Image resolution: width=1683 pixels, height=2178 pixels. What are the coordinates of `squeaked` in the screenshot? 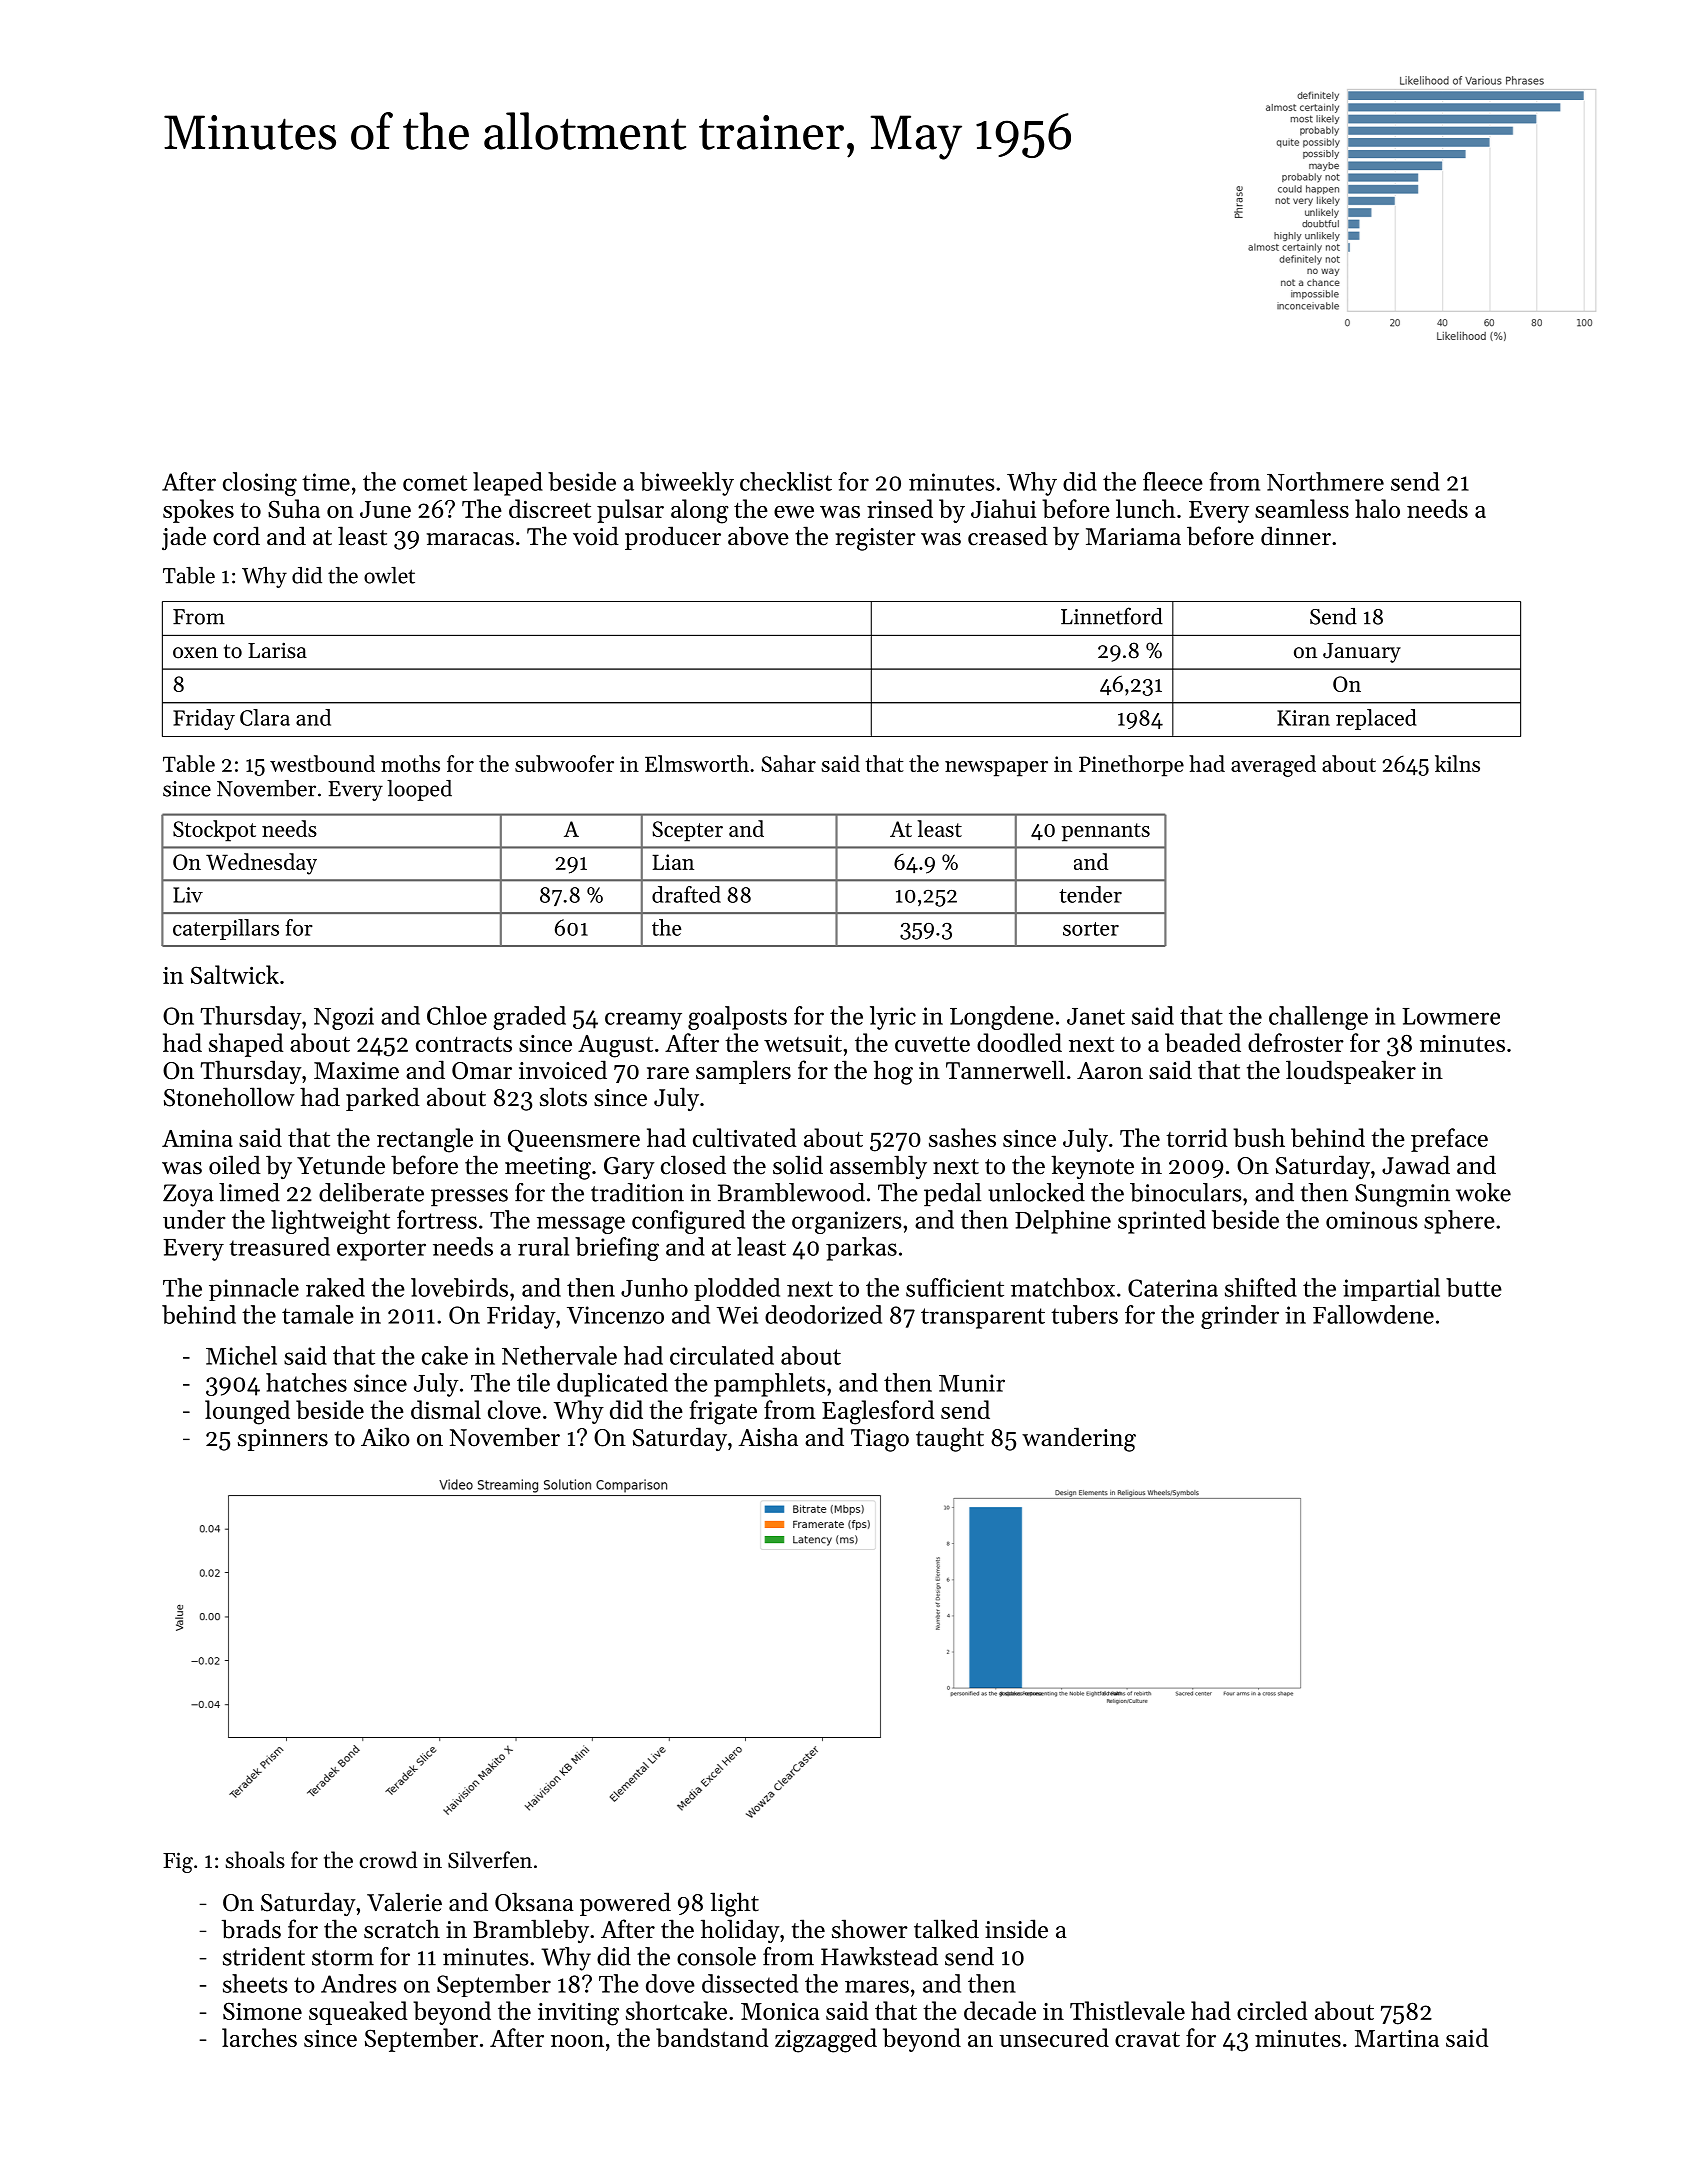 It's located at (358, 2013).
